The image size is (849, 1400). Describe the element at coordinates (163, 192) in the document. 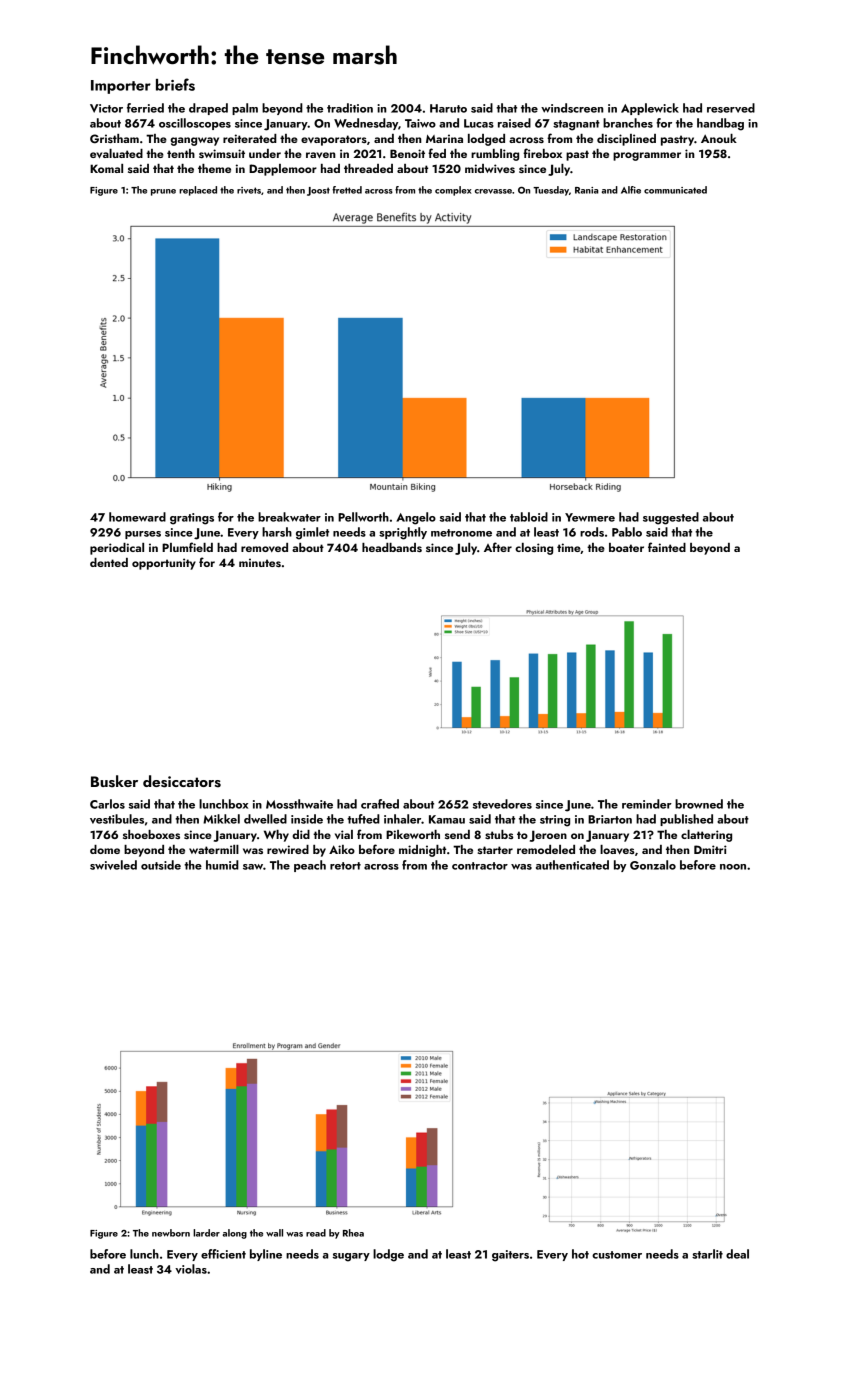

I see `prune` at that location.
